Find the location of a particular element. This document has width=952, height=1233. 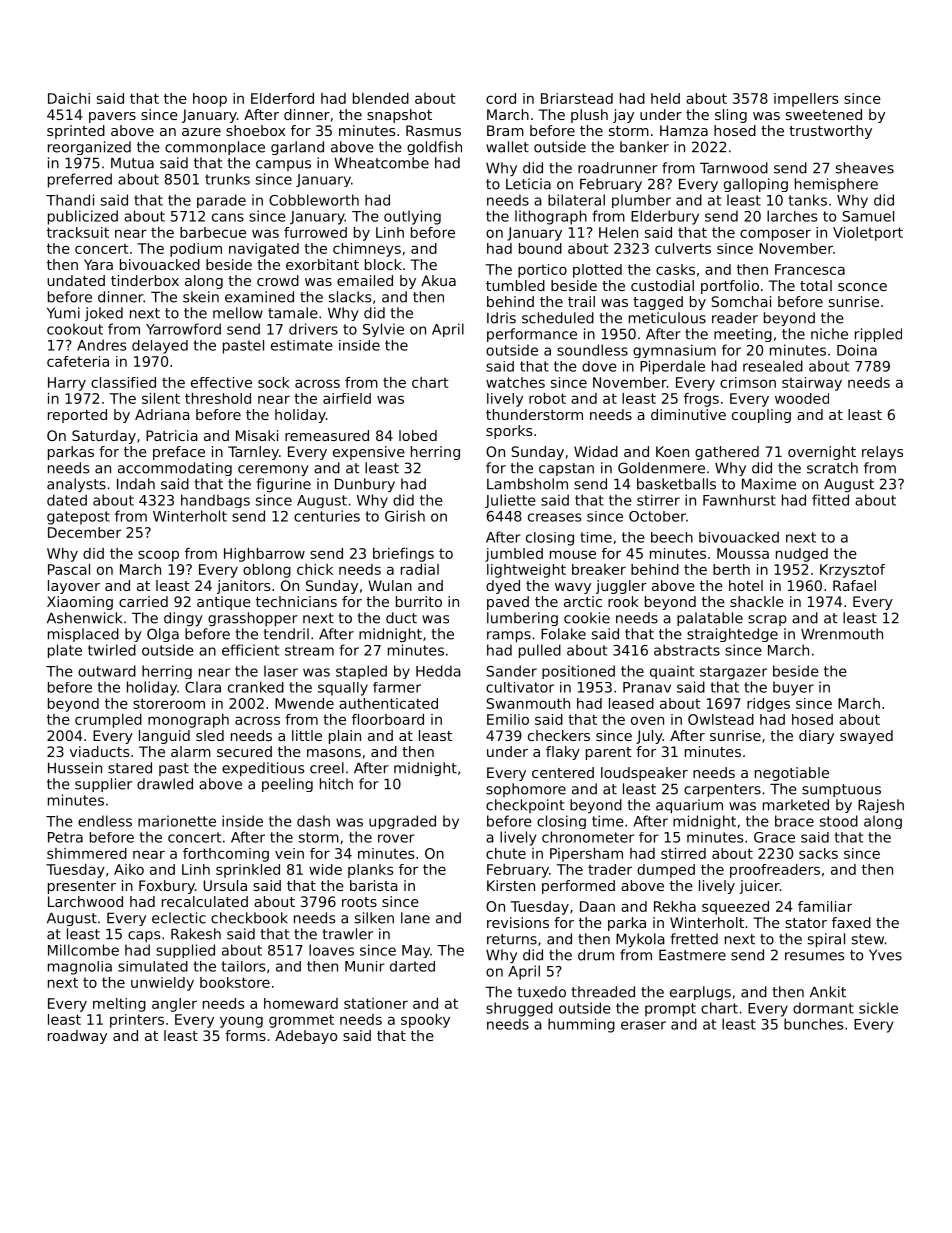

diary is located at coordinates (816, 737).
